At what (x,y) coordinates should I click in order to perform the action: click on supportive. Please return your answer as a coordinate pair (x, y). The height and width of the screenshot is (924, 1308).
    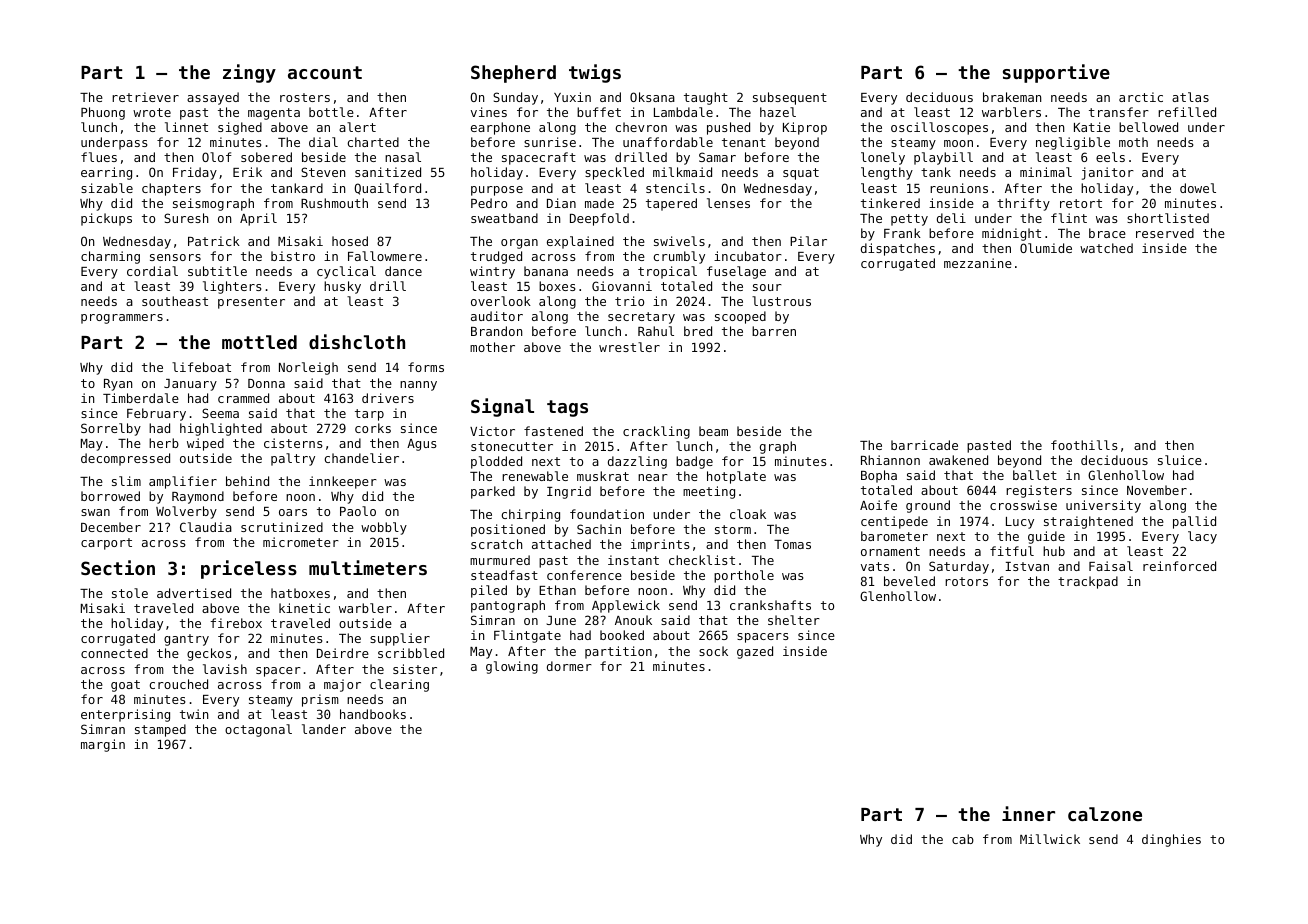
    Looking at the image, I should click on (1056, 73).
